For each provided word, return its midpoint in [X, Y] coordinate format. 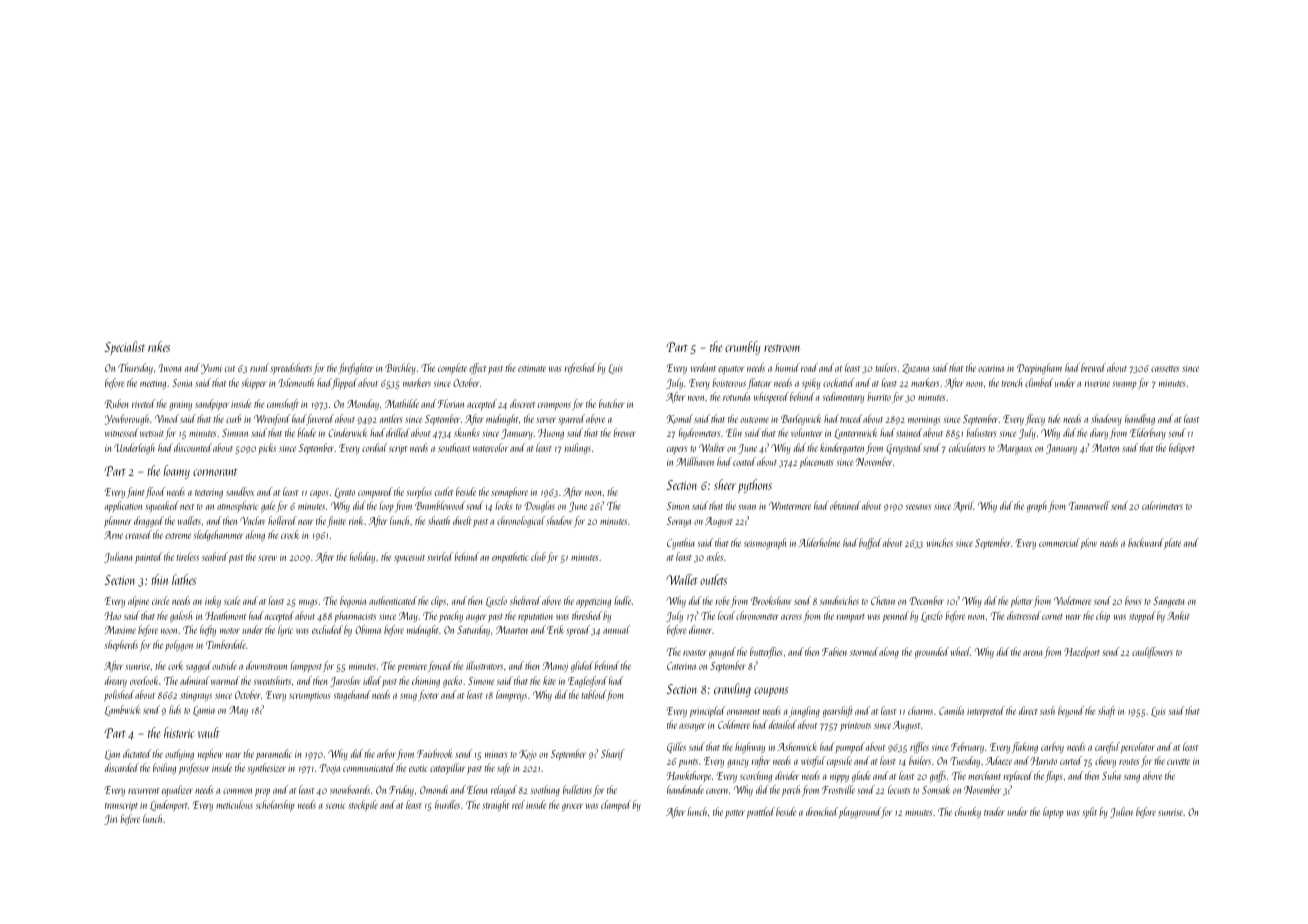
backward [1146, 542]
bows [1133, 600]
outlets [713, 579]
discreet [522, 403]
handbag [1140, 419]
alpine [138, 601]
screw [267, 558]
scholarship [275, 805]
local [726, 615]
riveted [144, 403]
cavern [717, 791]
